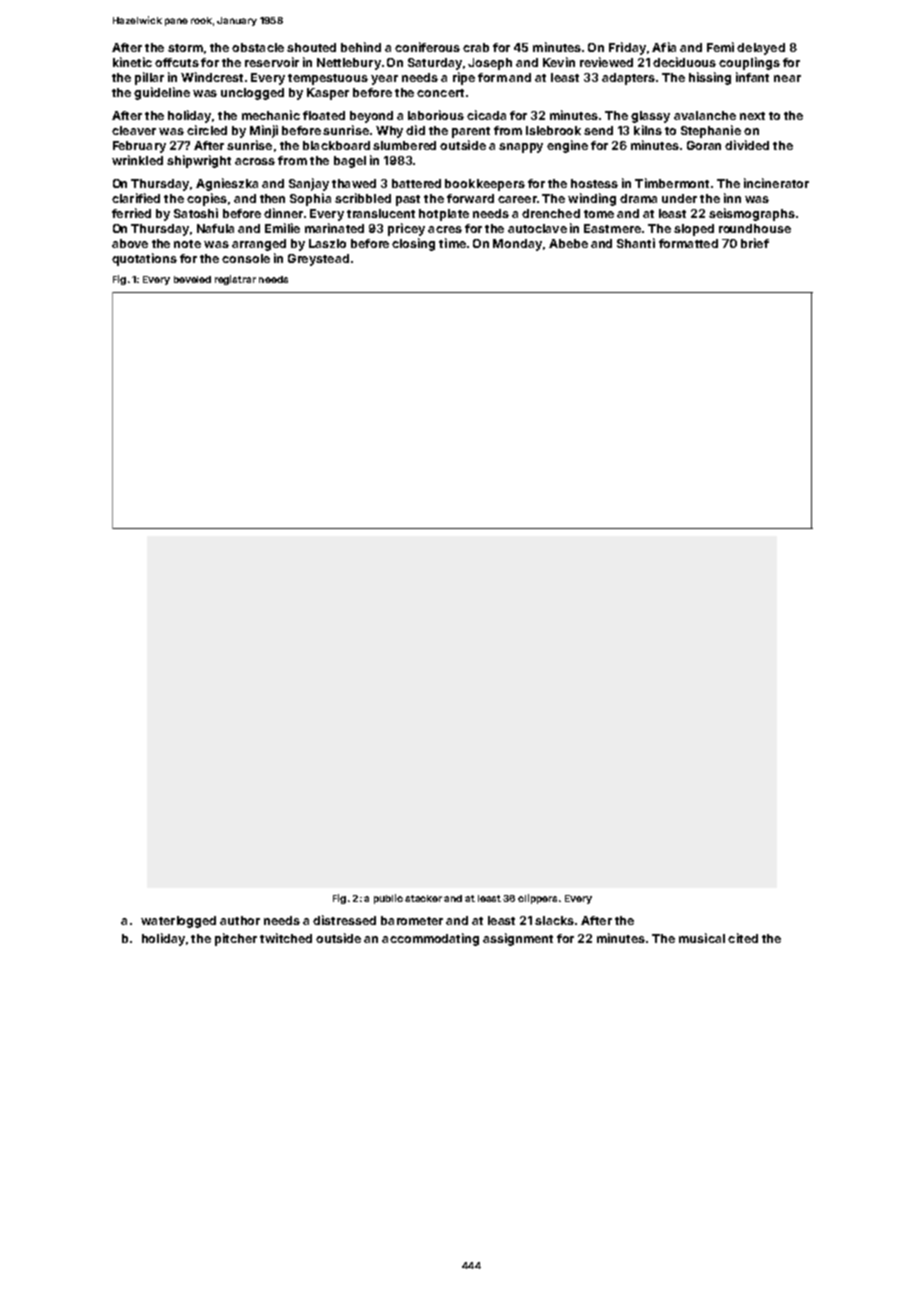  What do you see at coordinates (178, 922) in the screenshot?
I see `waterlogged` at bounding box center [178, 922].
